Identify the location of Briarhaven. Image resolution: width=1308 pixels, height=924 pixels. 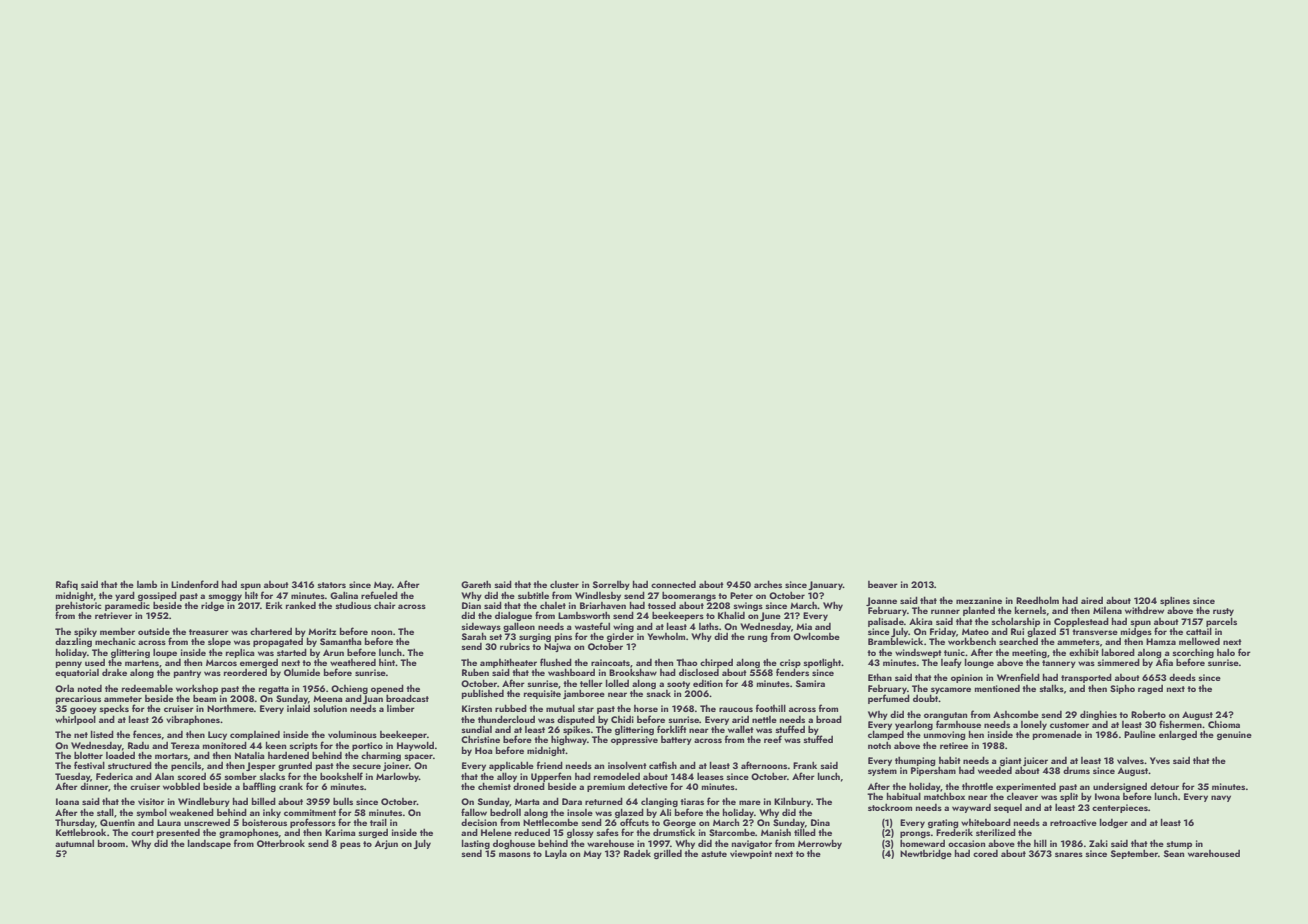
(603, 605).
